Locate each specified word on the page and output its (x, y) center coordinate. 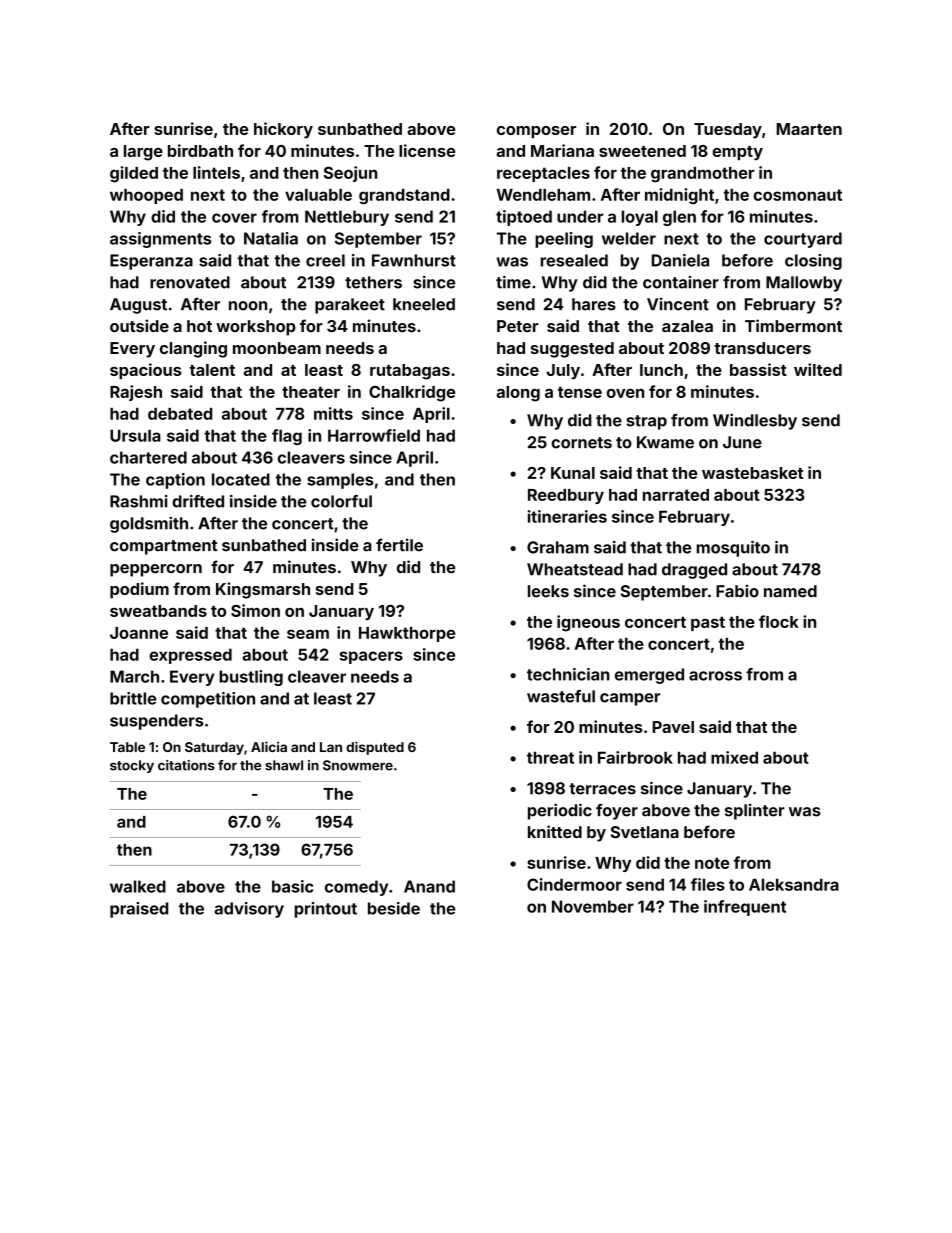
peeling (564, 240)
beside (394, 908)
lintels (216, 172)
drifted (198, 501)
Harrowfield (374, 435)
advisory (249, 910)
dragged (694, 571)
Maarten (809, 129)
